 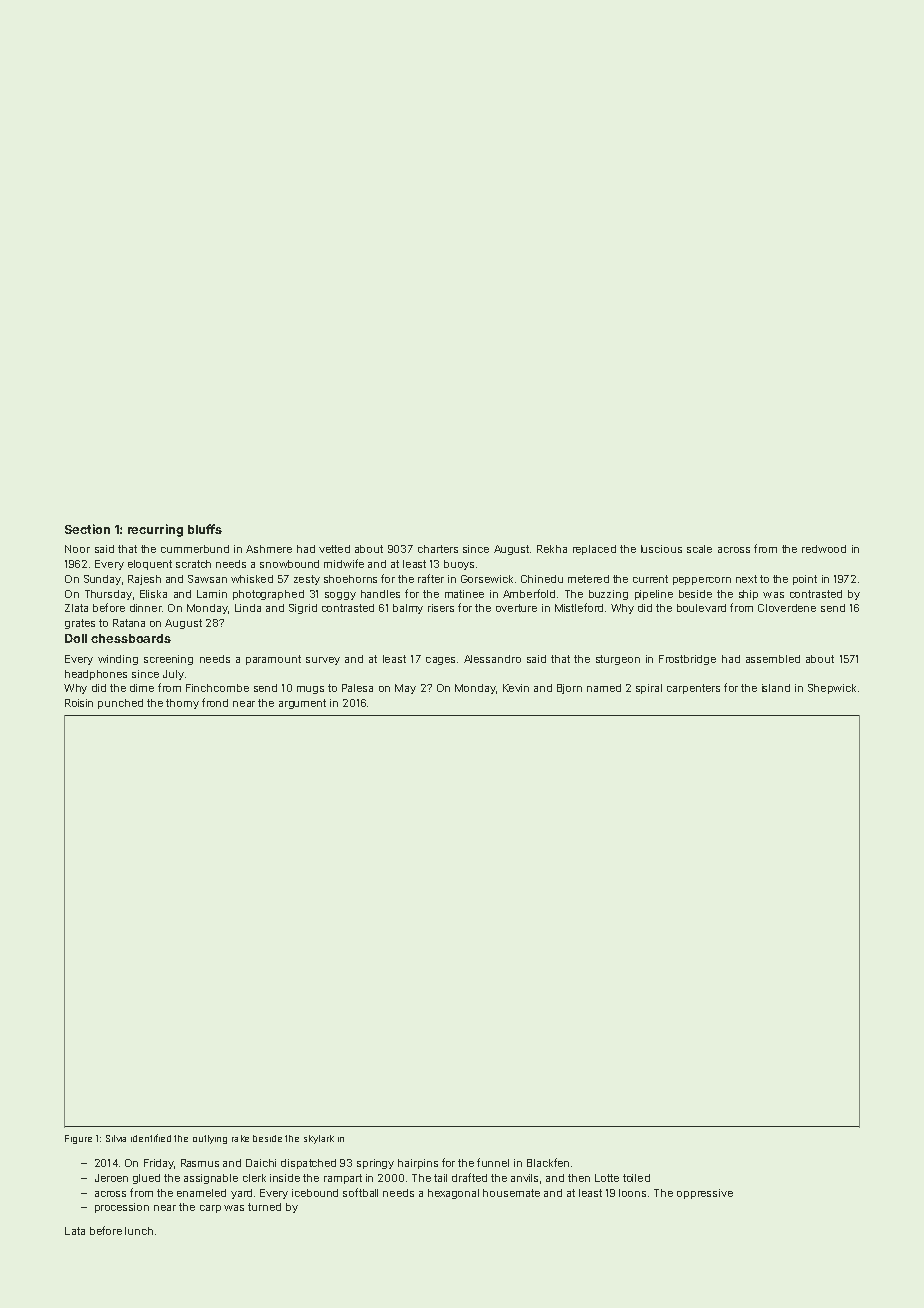 What do you see at coordinates (201, 1193) in the screenshot?
I see `enameled` at bounding box center [201, 1193].
